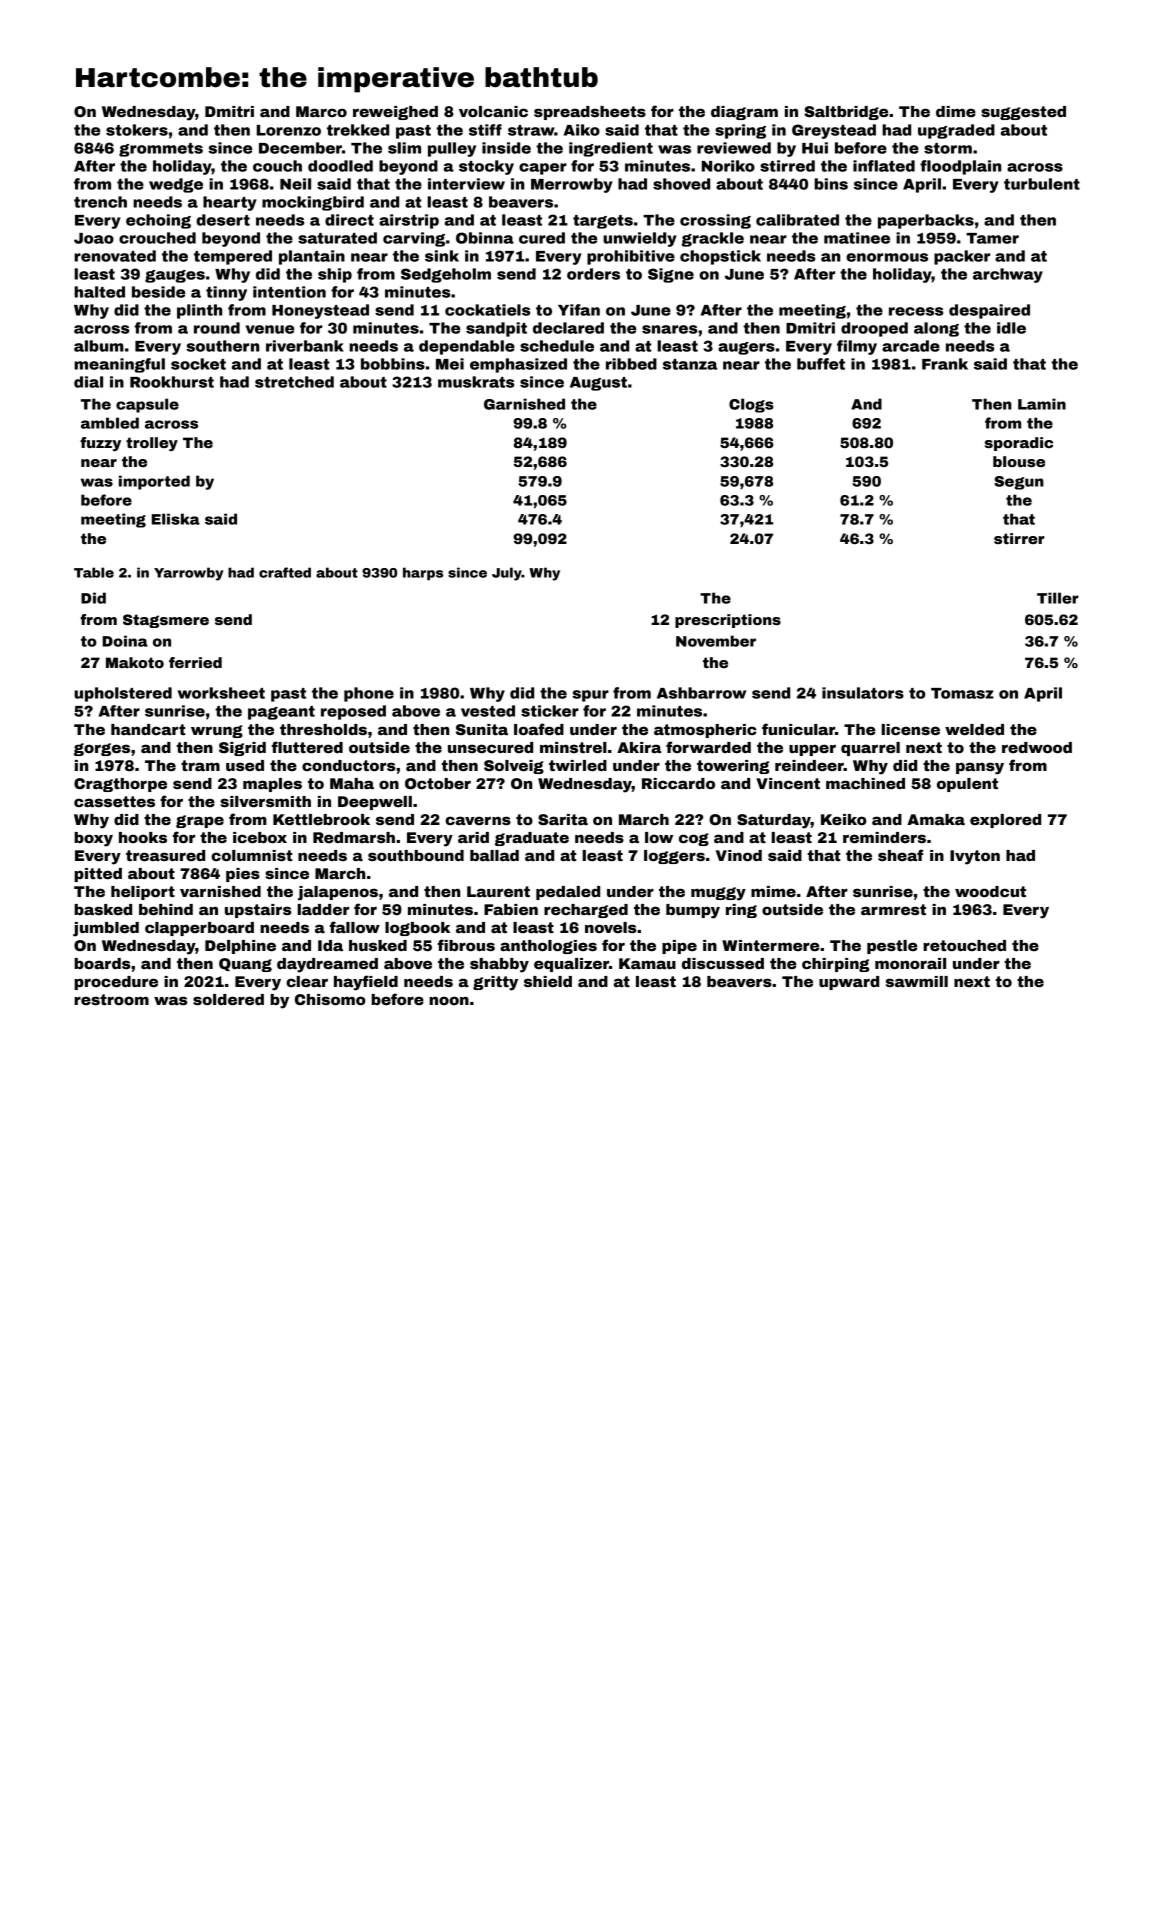 The height and width of the screenshot is (1908, 1159). Describe the element at coordinates (572, 185) in the screenshot. I see `Merrowby` at that location.
